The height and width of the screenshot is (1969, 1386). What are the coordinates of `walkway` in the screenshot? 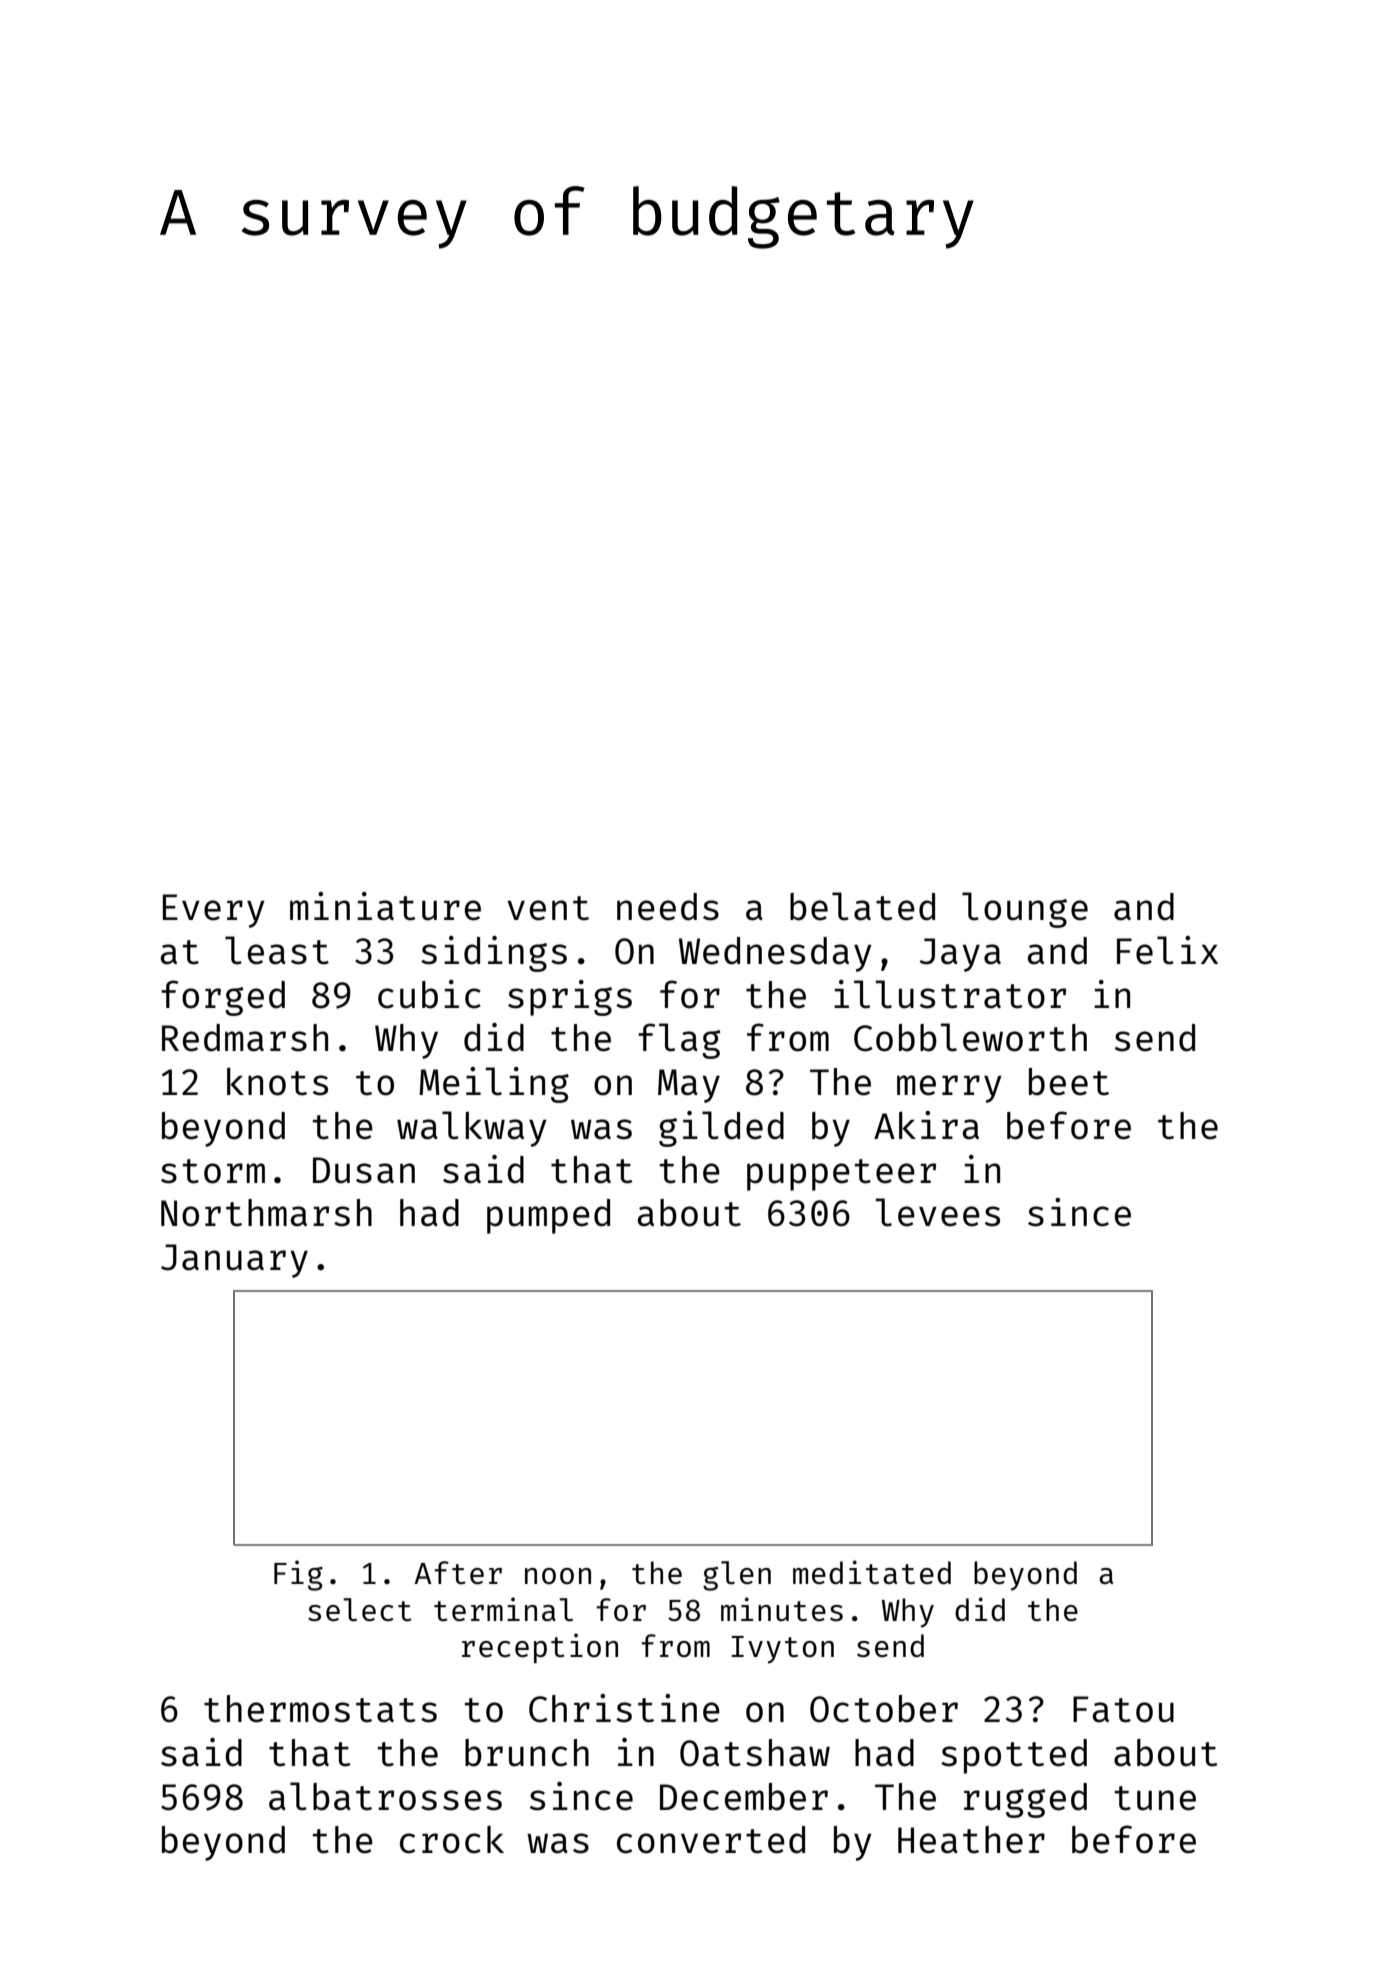 It's located at (472, 1129).
